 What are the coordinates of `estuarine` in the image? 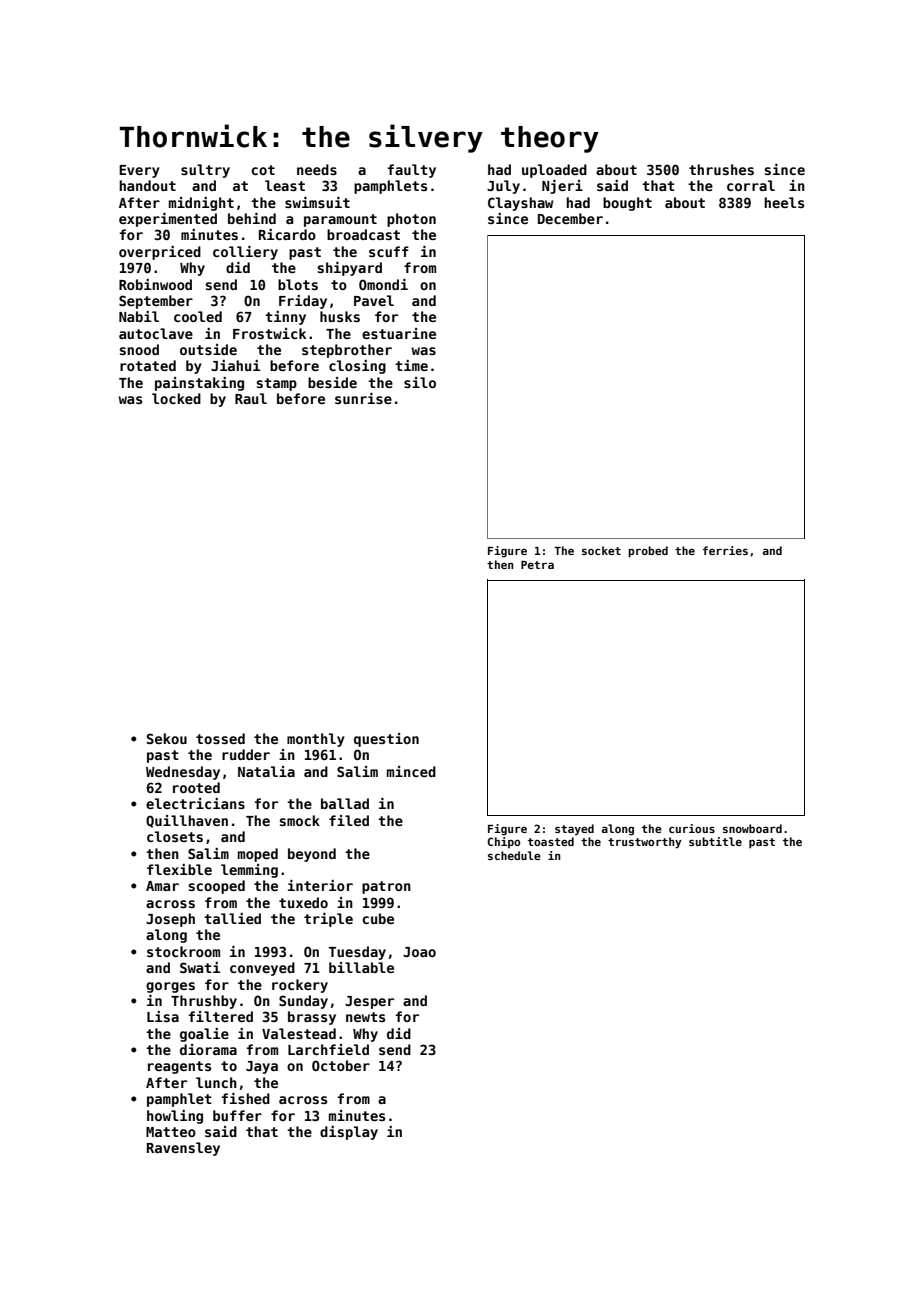 It's located at (399, 333).
